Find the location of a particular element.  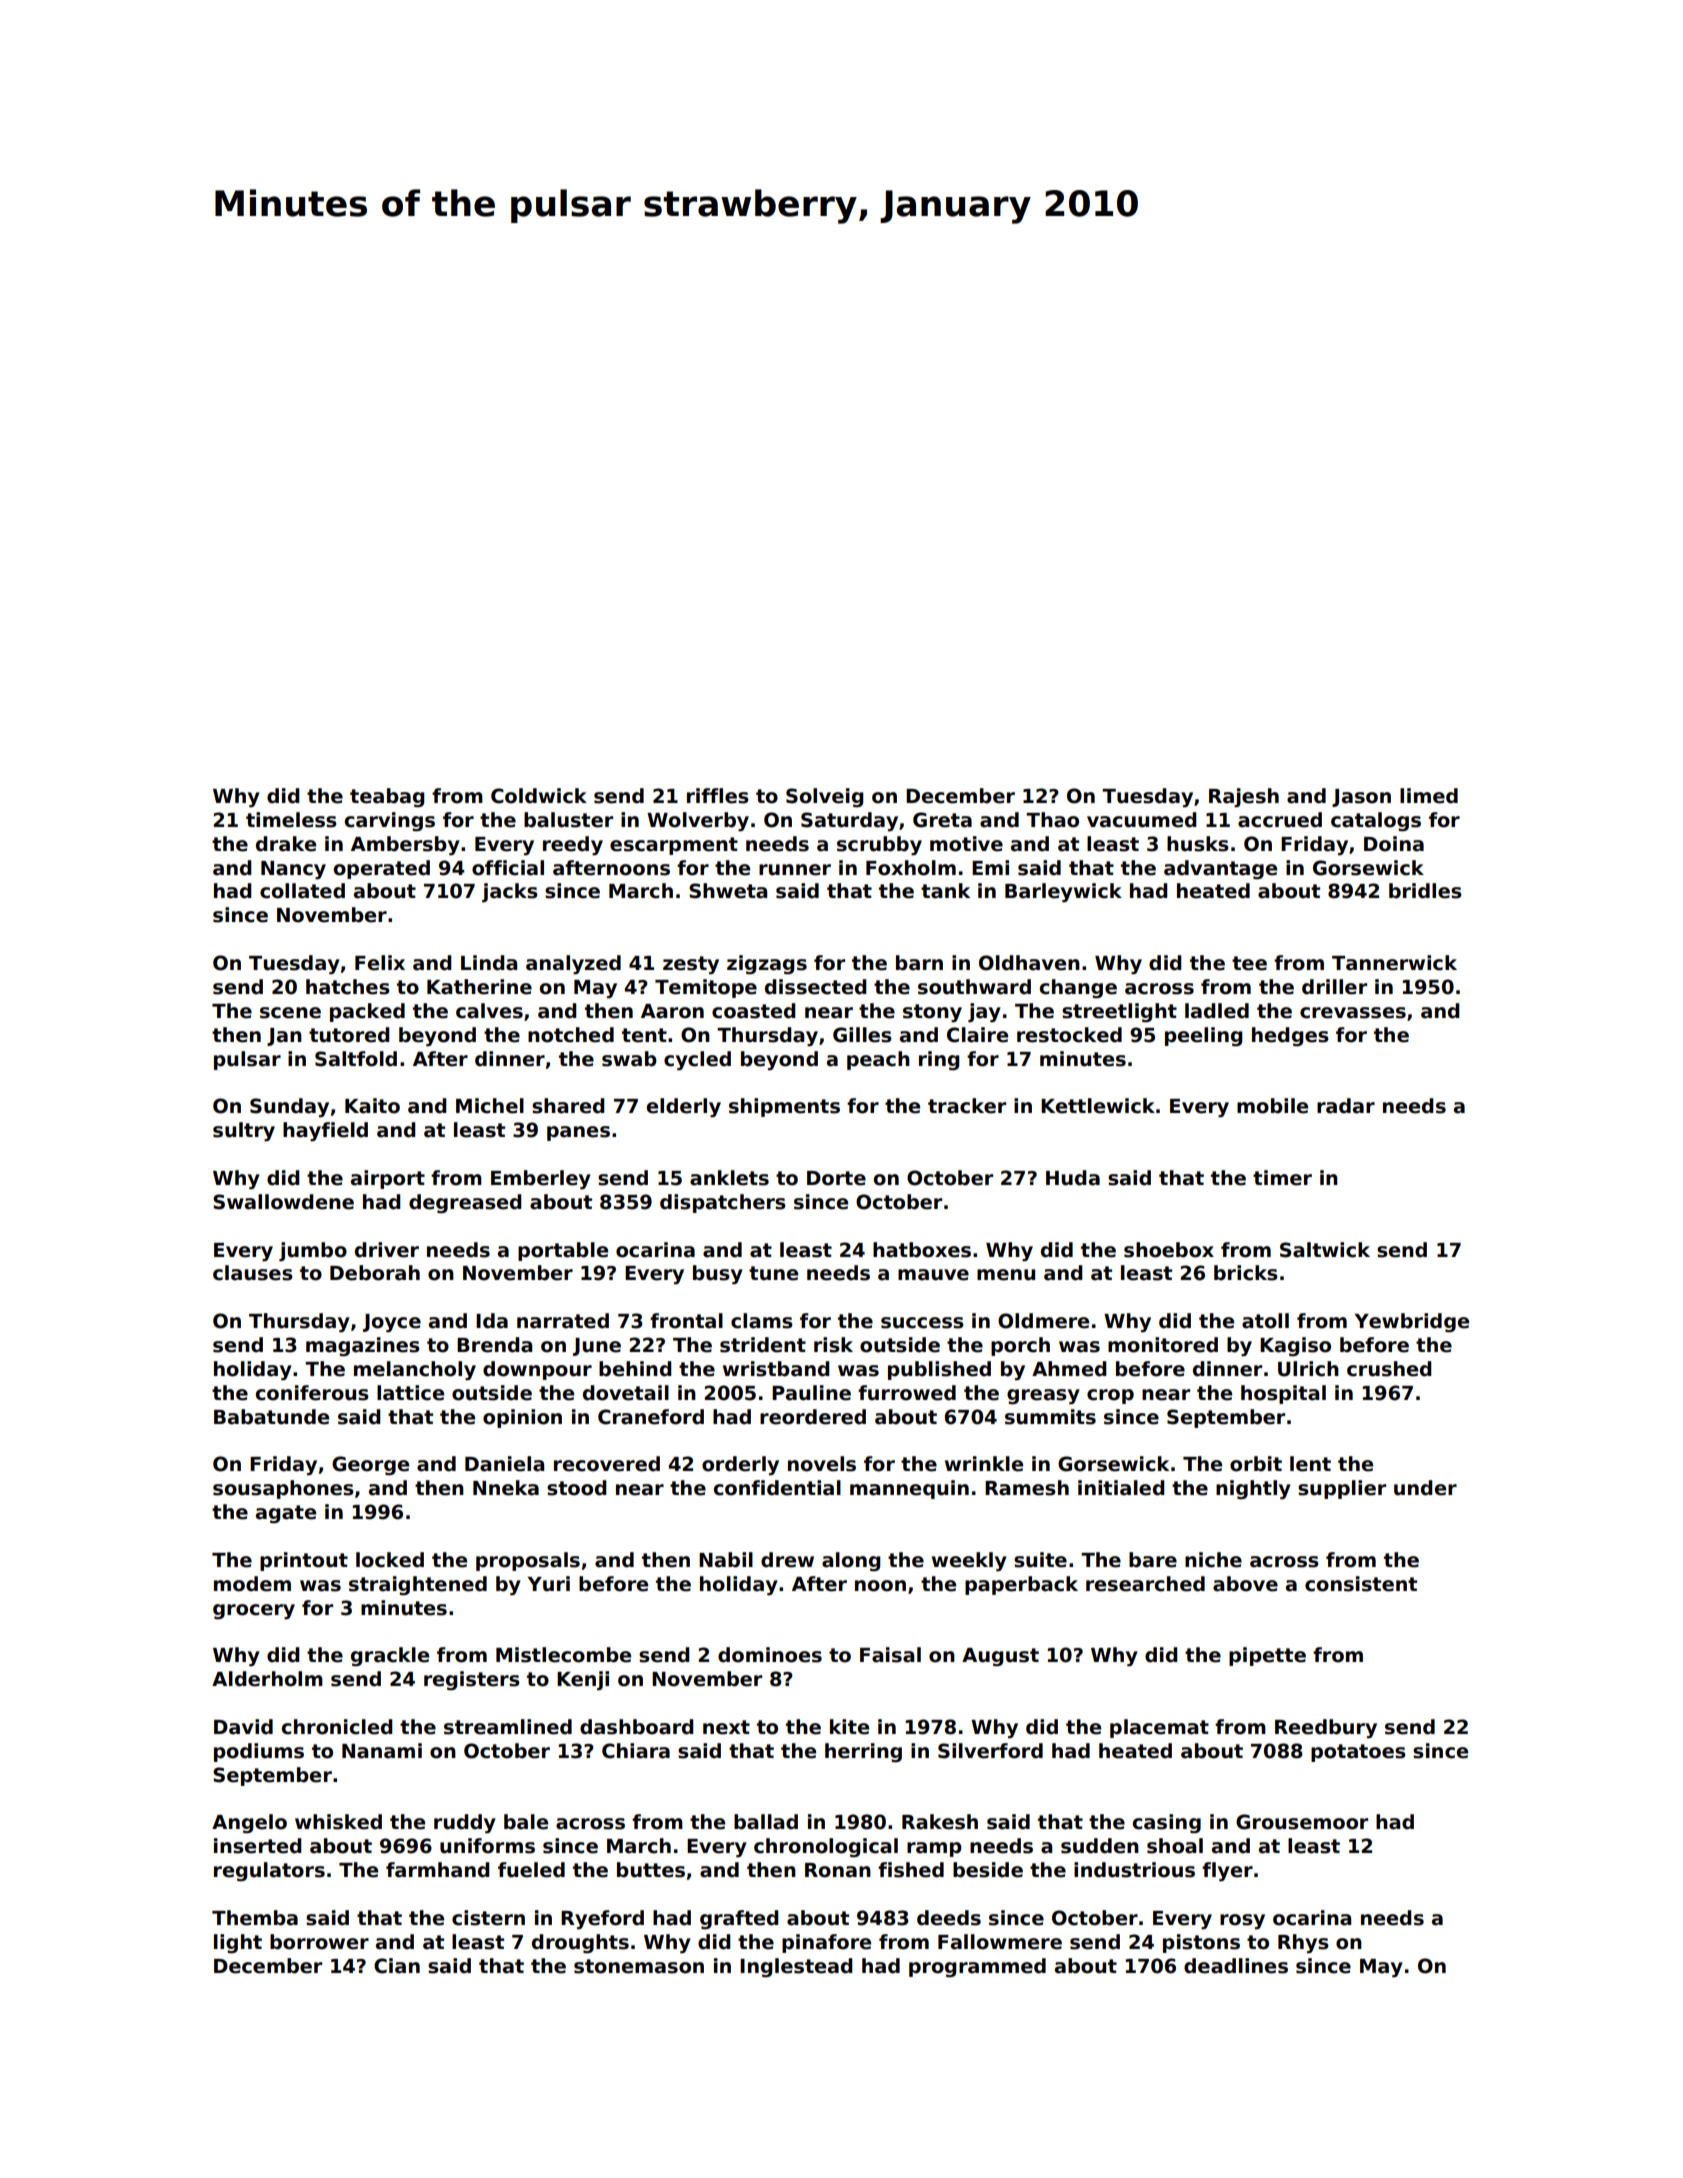

degreased is located at coordinates (465, 1203).
